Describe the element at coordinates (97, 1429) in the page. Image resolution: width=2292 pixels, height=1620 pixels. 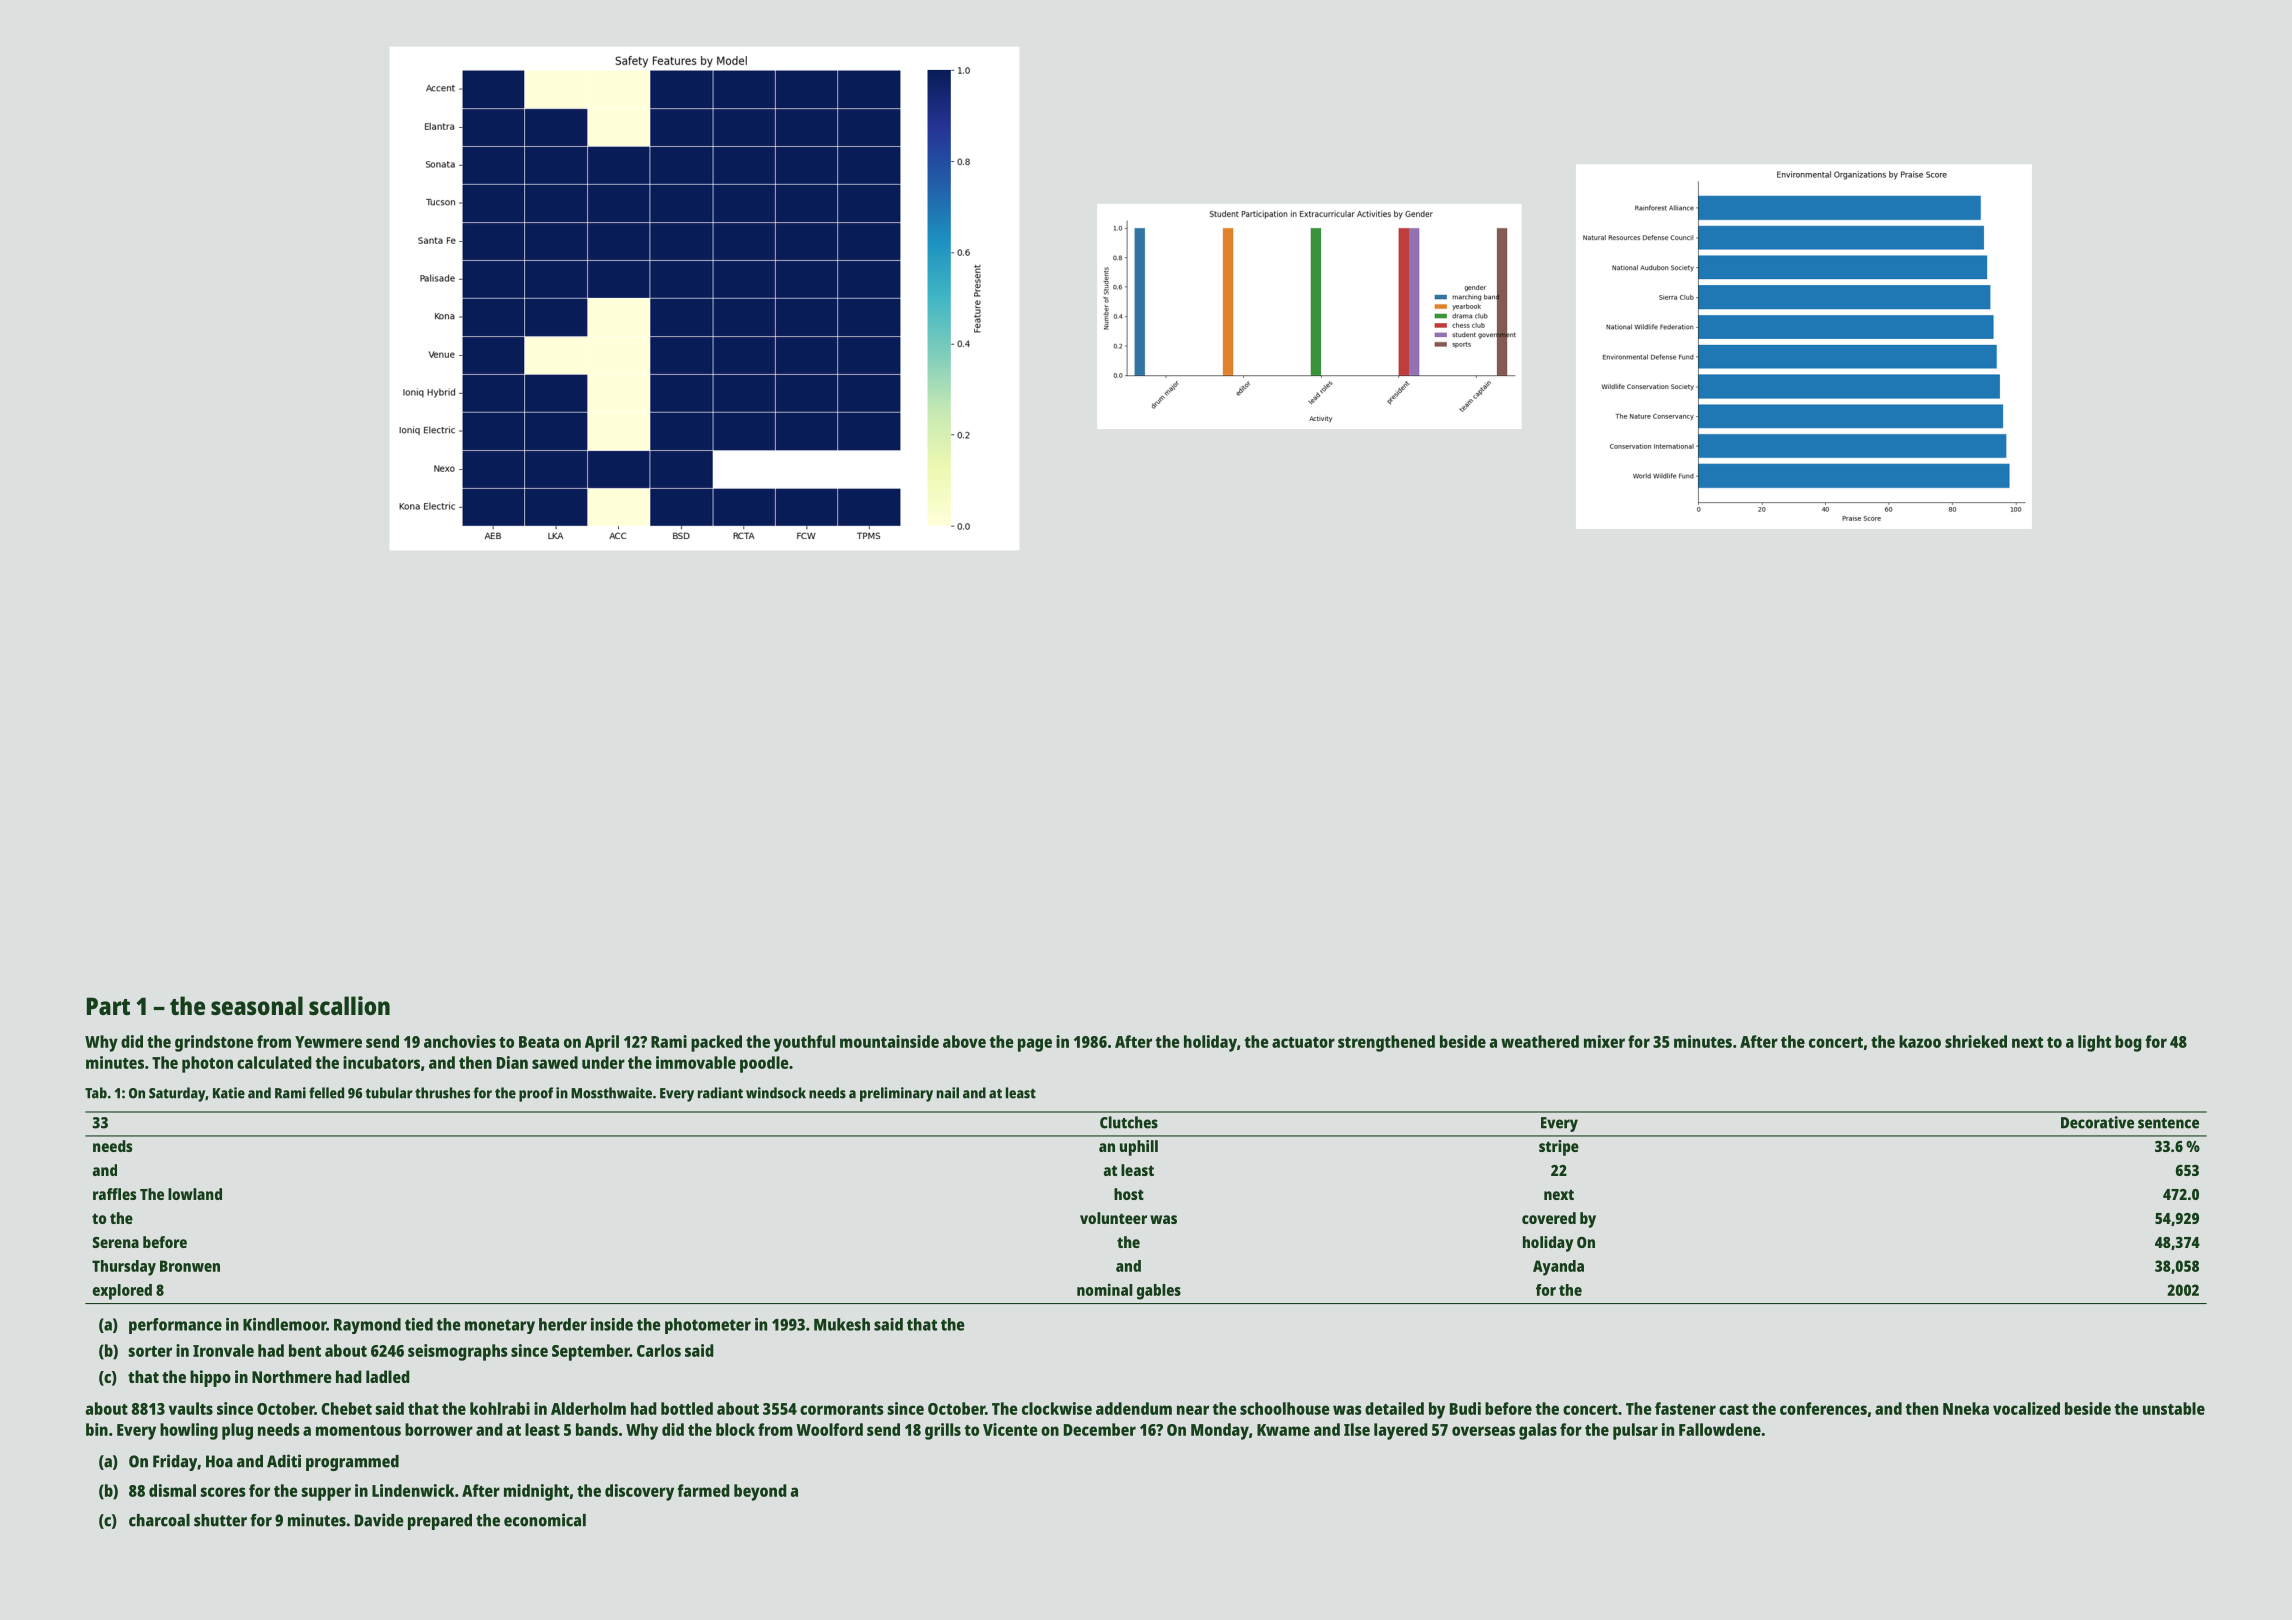
I see `bin` at that location.
